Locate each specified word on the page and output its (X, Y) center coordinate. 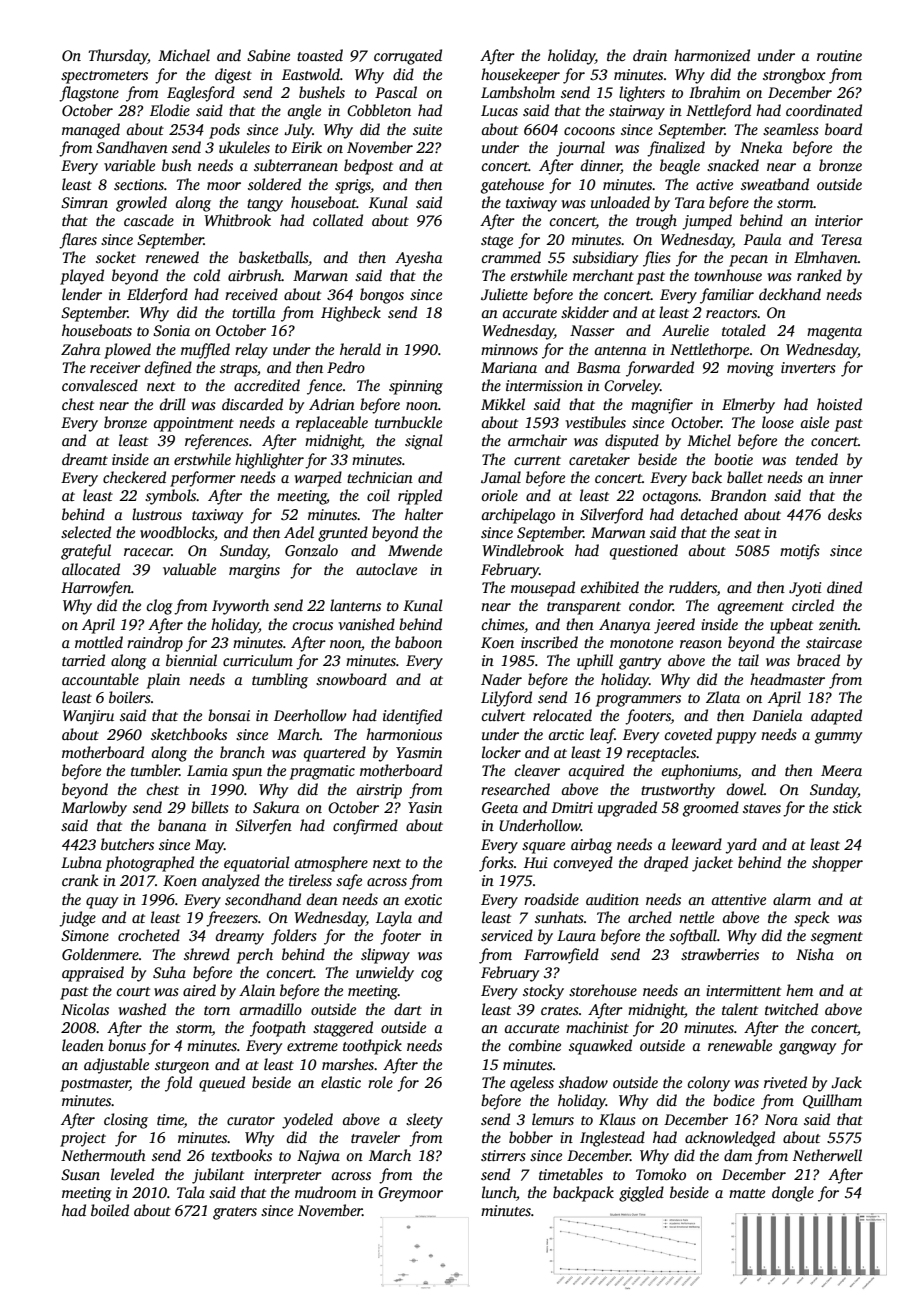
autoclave (386, 569)
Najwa (318, 1157)
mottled (99, 642)
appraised (93, 974)
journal (580, 149)
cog (432, 976)
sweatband (775, 184)
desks (845, 514)
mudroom (325, 1192)
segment (837, 938)
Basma (598, 367)
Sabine (268, 55)
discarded (252, 404)
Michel (709, 440)
